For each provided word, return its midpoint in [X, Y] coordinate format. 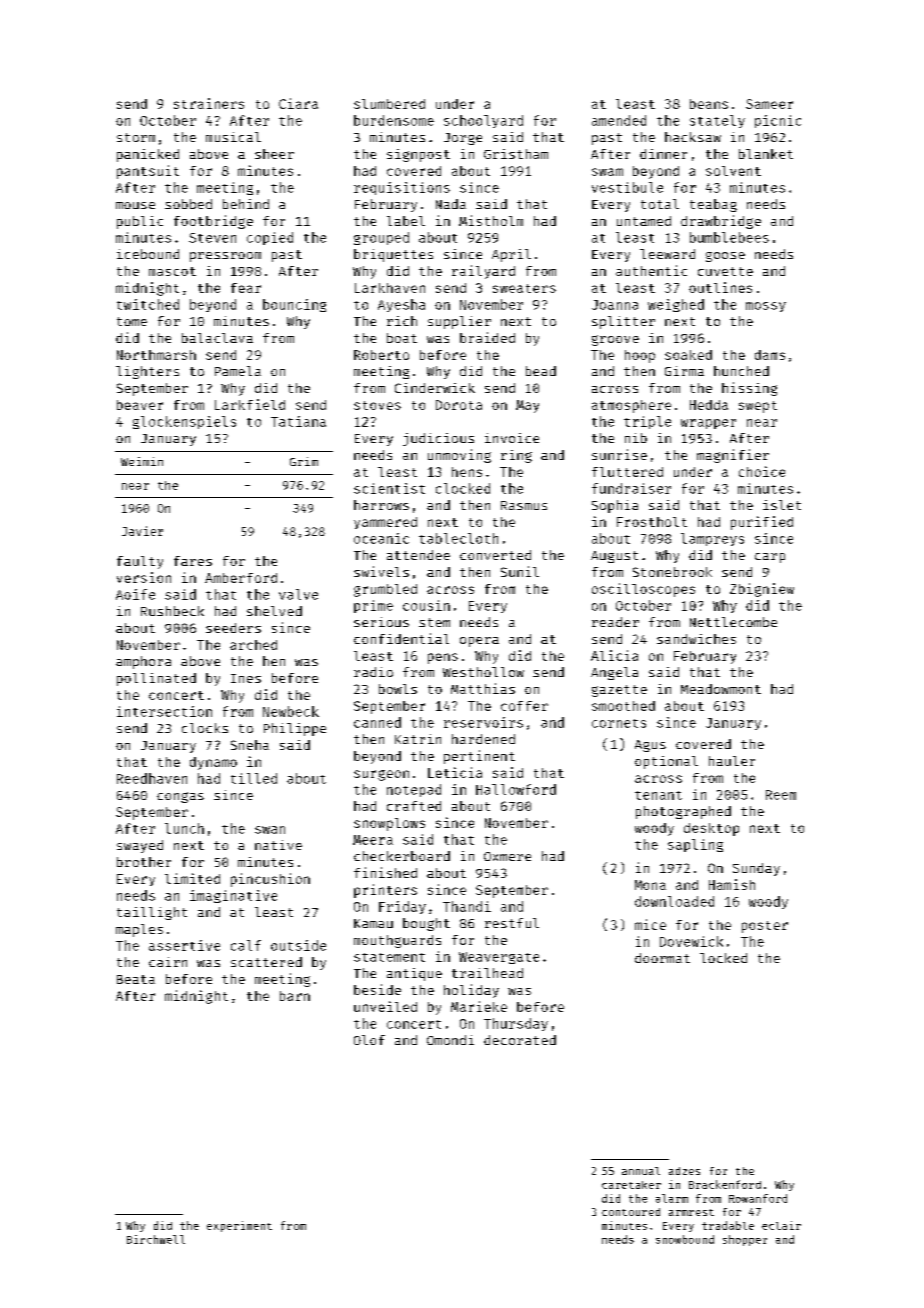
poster [765, 927]
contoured [631, 1212]
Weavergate [499, 958]
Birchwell [156, 1239]
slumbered [389, 104]
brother [144, 862]
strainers [209, 103]
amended [619, 120]
